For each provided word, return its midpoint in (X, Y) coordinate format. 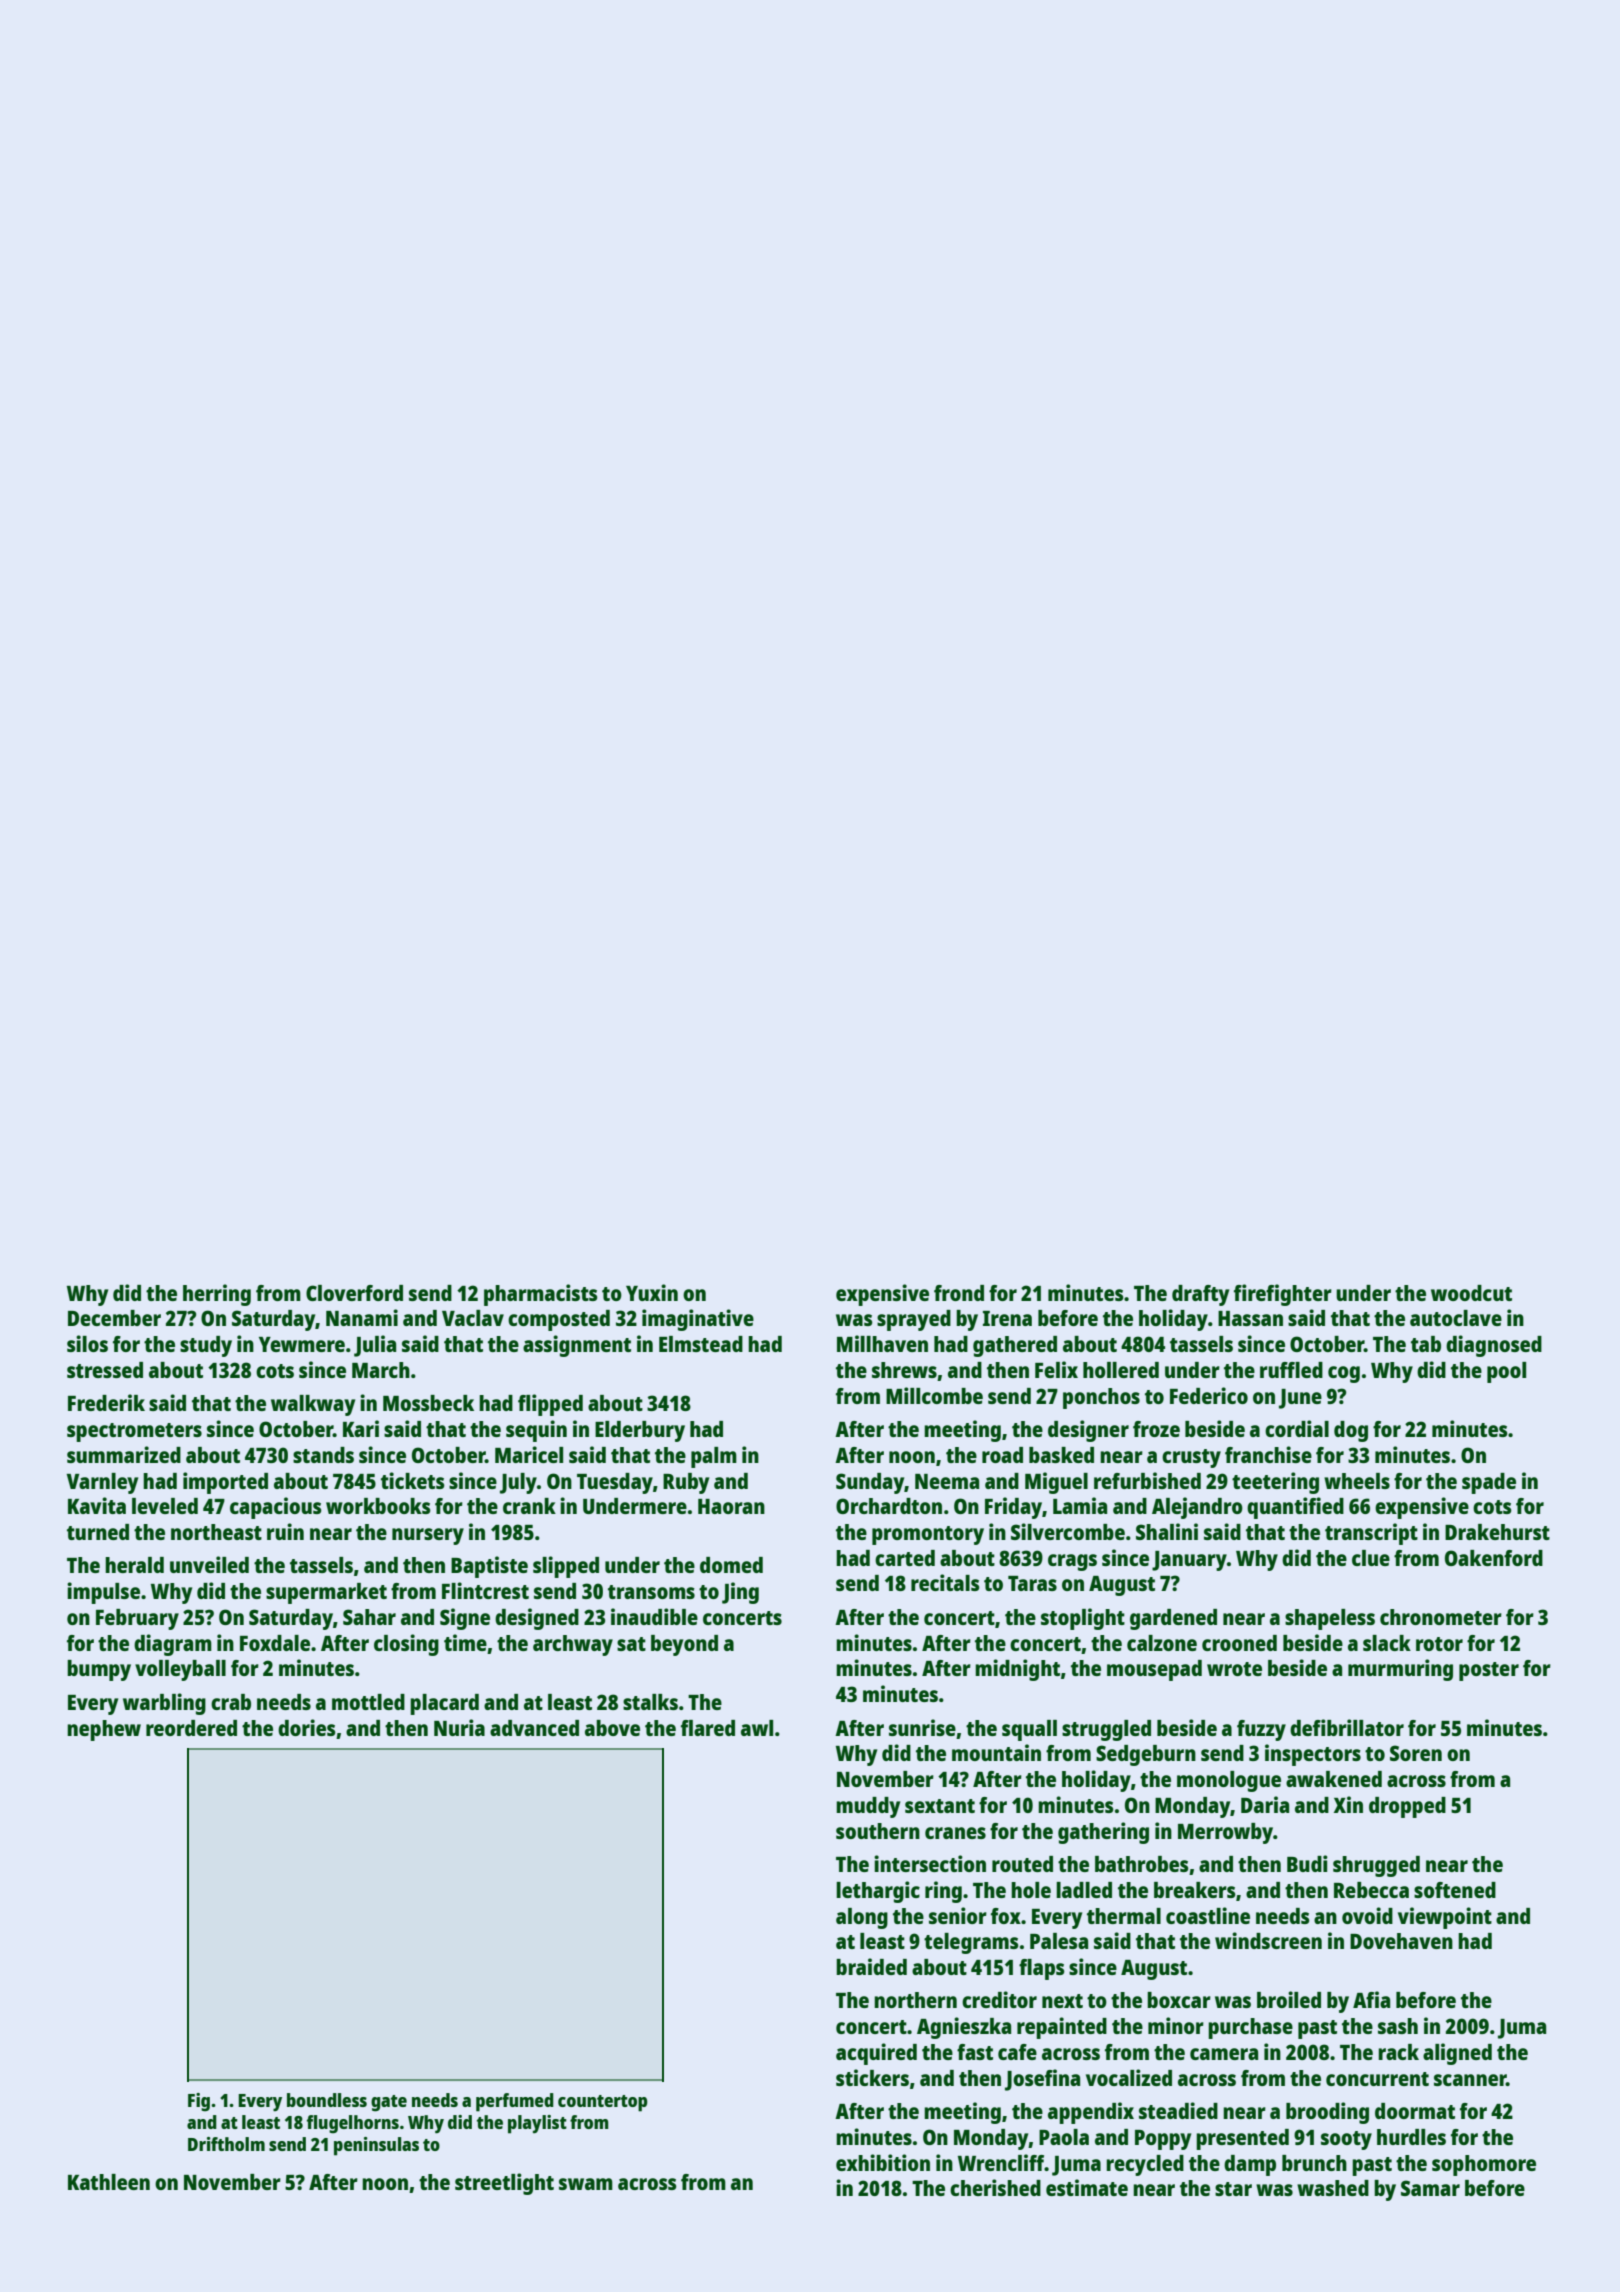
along (862, 1918)
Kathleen (109, 2182)
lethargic (878, 1892)
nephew (104, 1730)
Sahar (369, 1617)
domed (731, 1565)
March (381, 1370)
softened (1455, 1890)
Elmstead (701, 1344)
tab (1426, 1344)
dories (307, 1727)
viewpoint (1445, 1918)
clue (1371, 1558)
